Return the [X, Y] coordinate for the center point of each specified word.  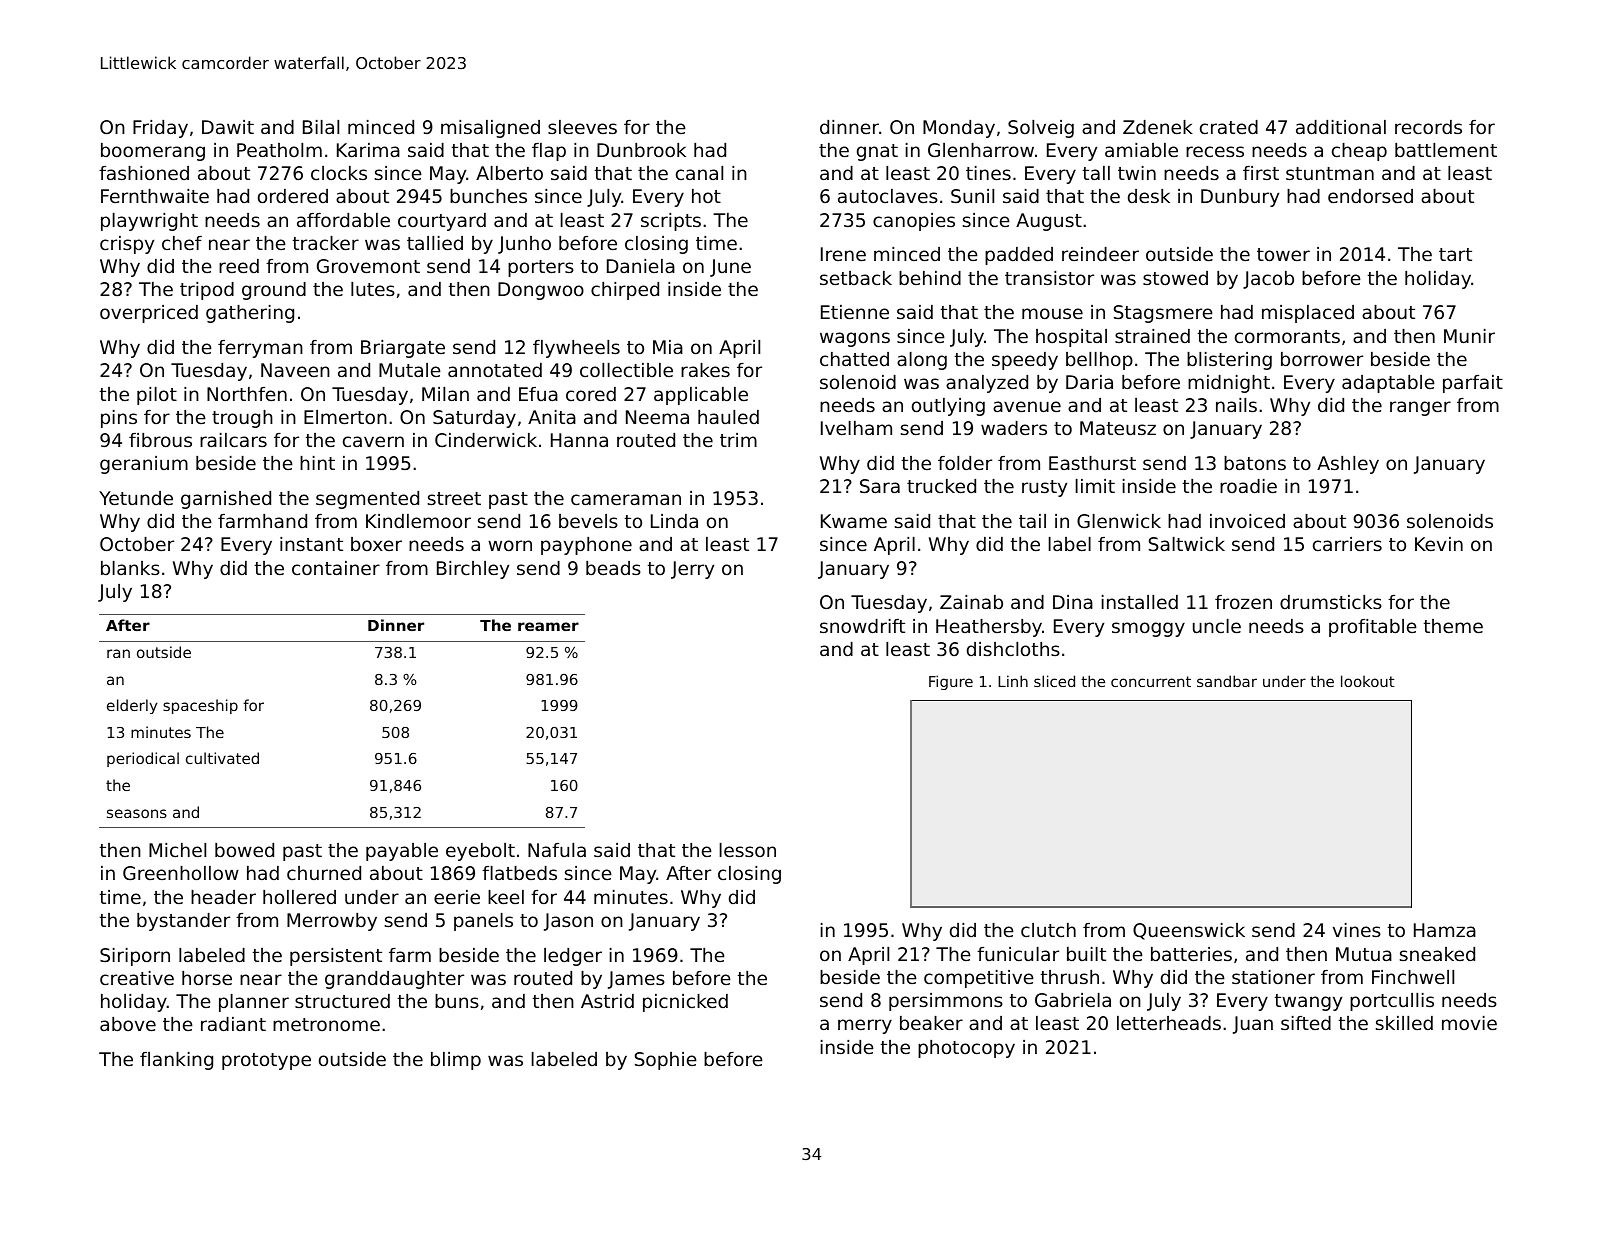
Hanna [579, 440]
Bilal [321, 127]
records [1428, 127]
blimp [456, 1061]
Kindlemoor [418, 521]
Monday [959, 129]
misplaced [1308, 314]
